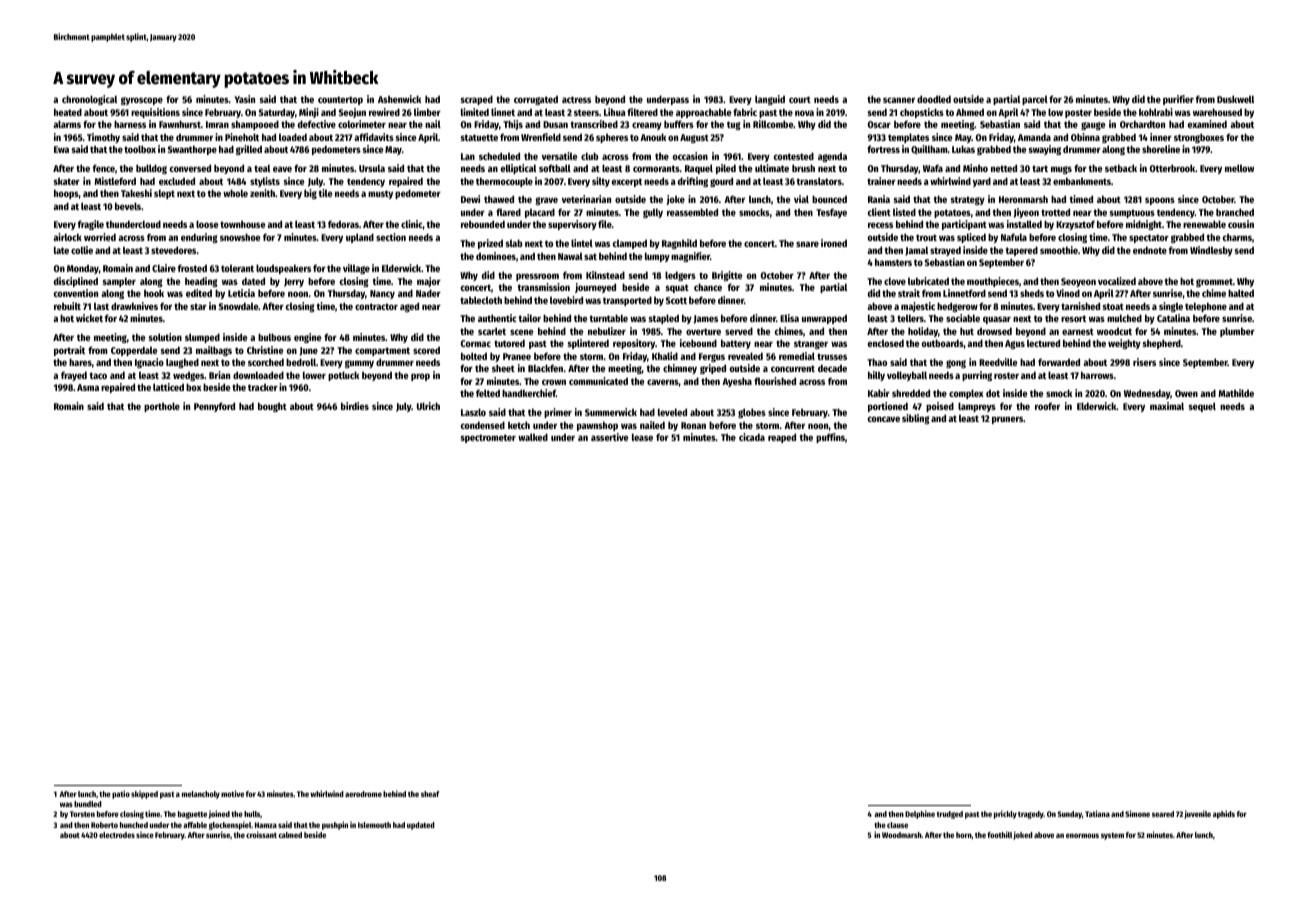 The height and width of the image is (924, 1308). I want to click on calmed, so click(290, 835).
